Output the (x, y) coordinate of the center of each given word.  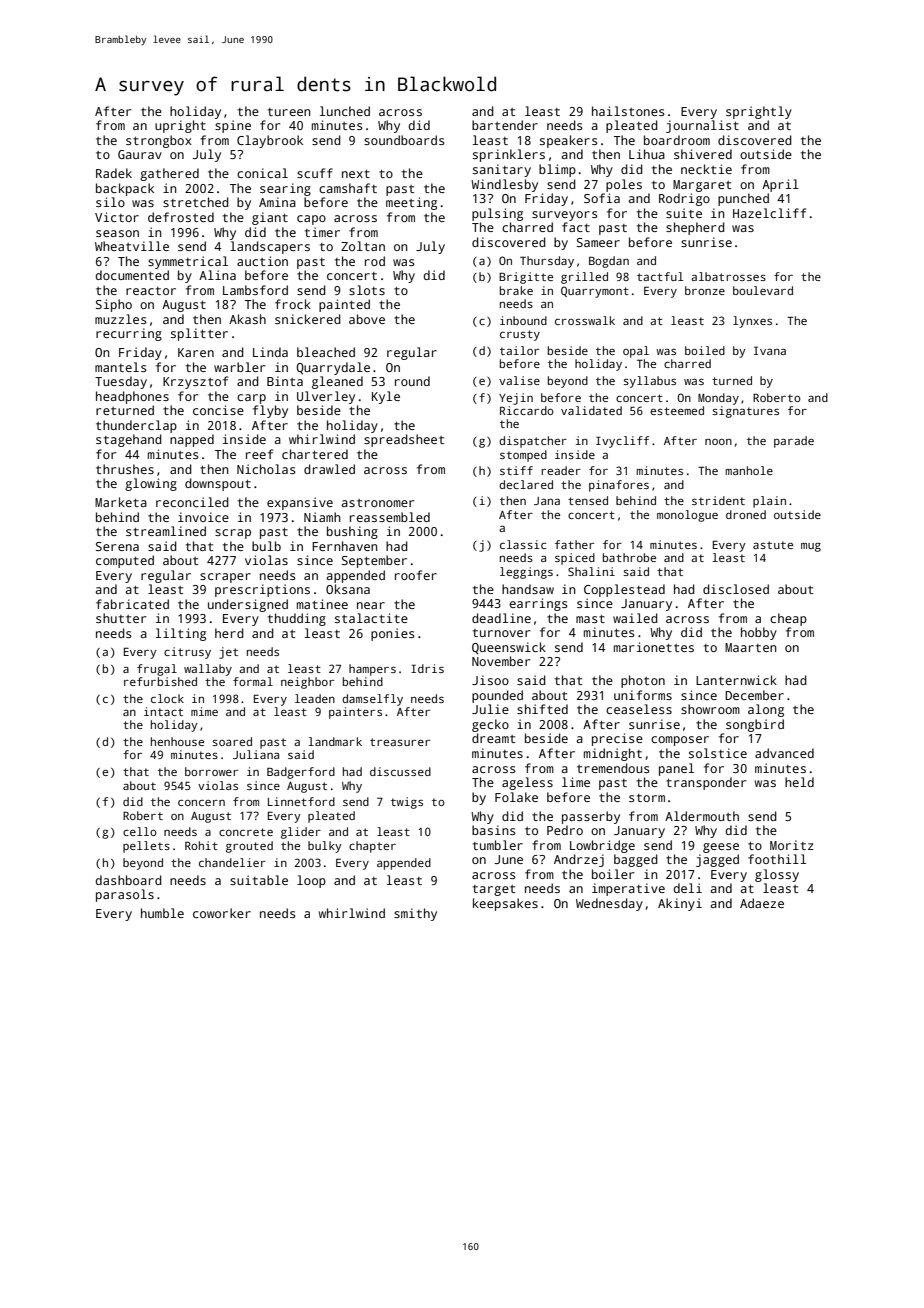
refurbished (160, 681)
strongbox (159, 141)
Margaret (702, 186)
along (766, 710)
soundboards (404, 140)
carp (251, 399)
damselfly (372, 700)
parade (794, 442)
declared (526, 484)
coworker (222, 913)
